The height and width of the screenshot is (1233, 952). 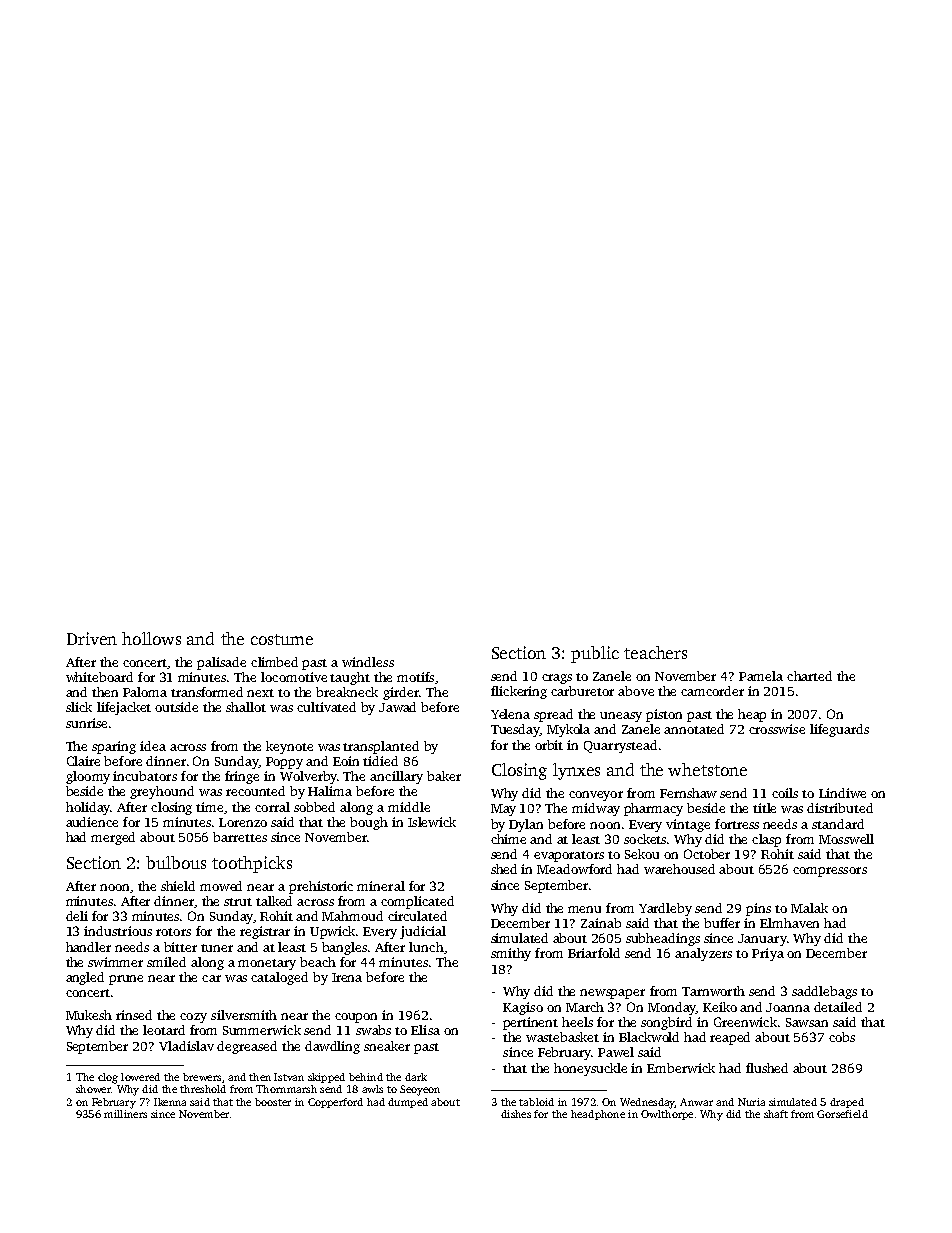 What do you see at coordinates (282, 639) in the screenshot?
I see `costume` at bounding box center [282, 639].
